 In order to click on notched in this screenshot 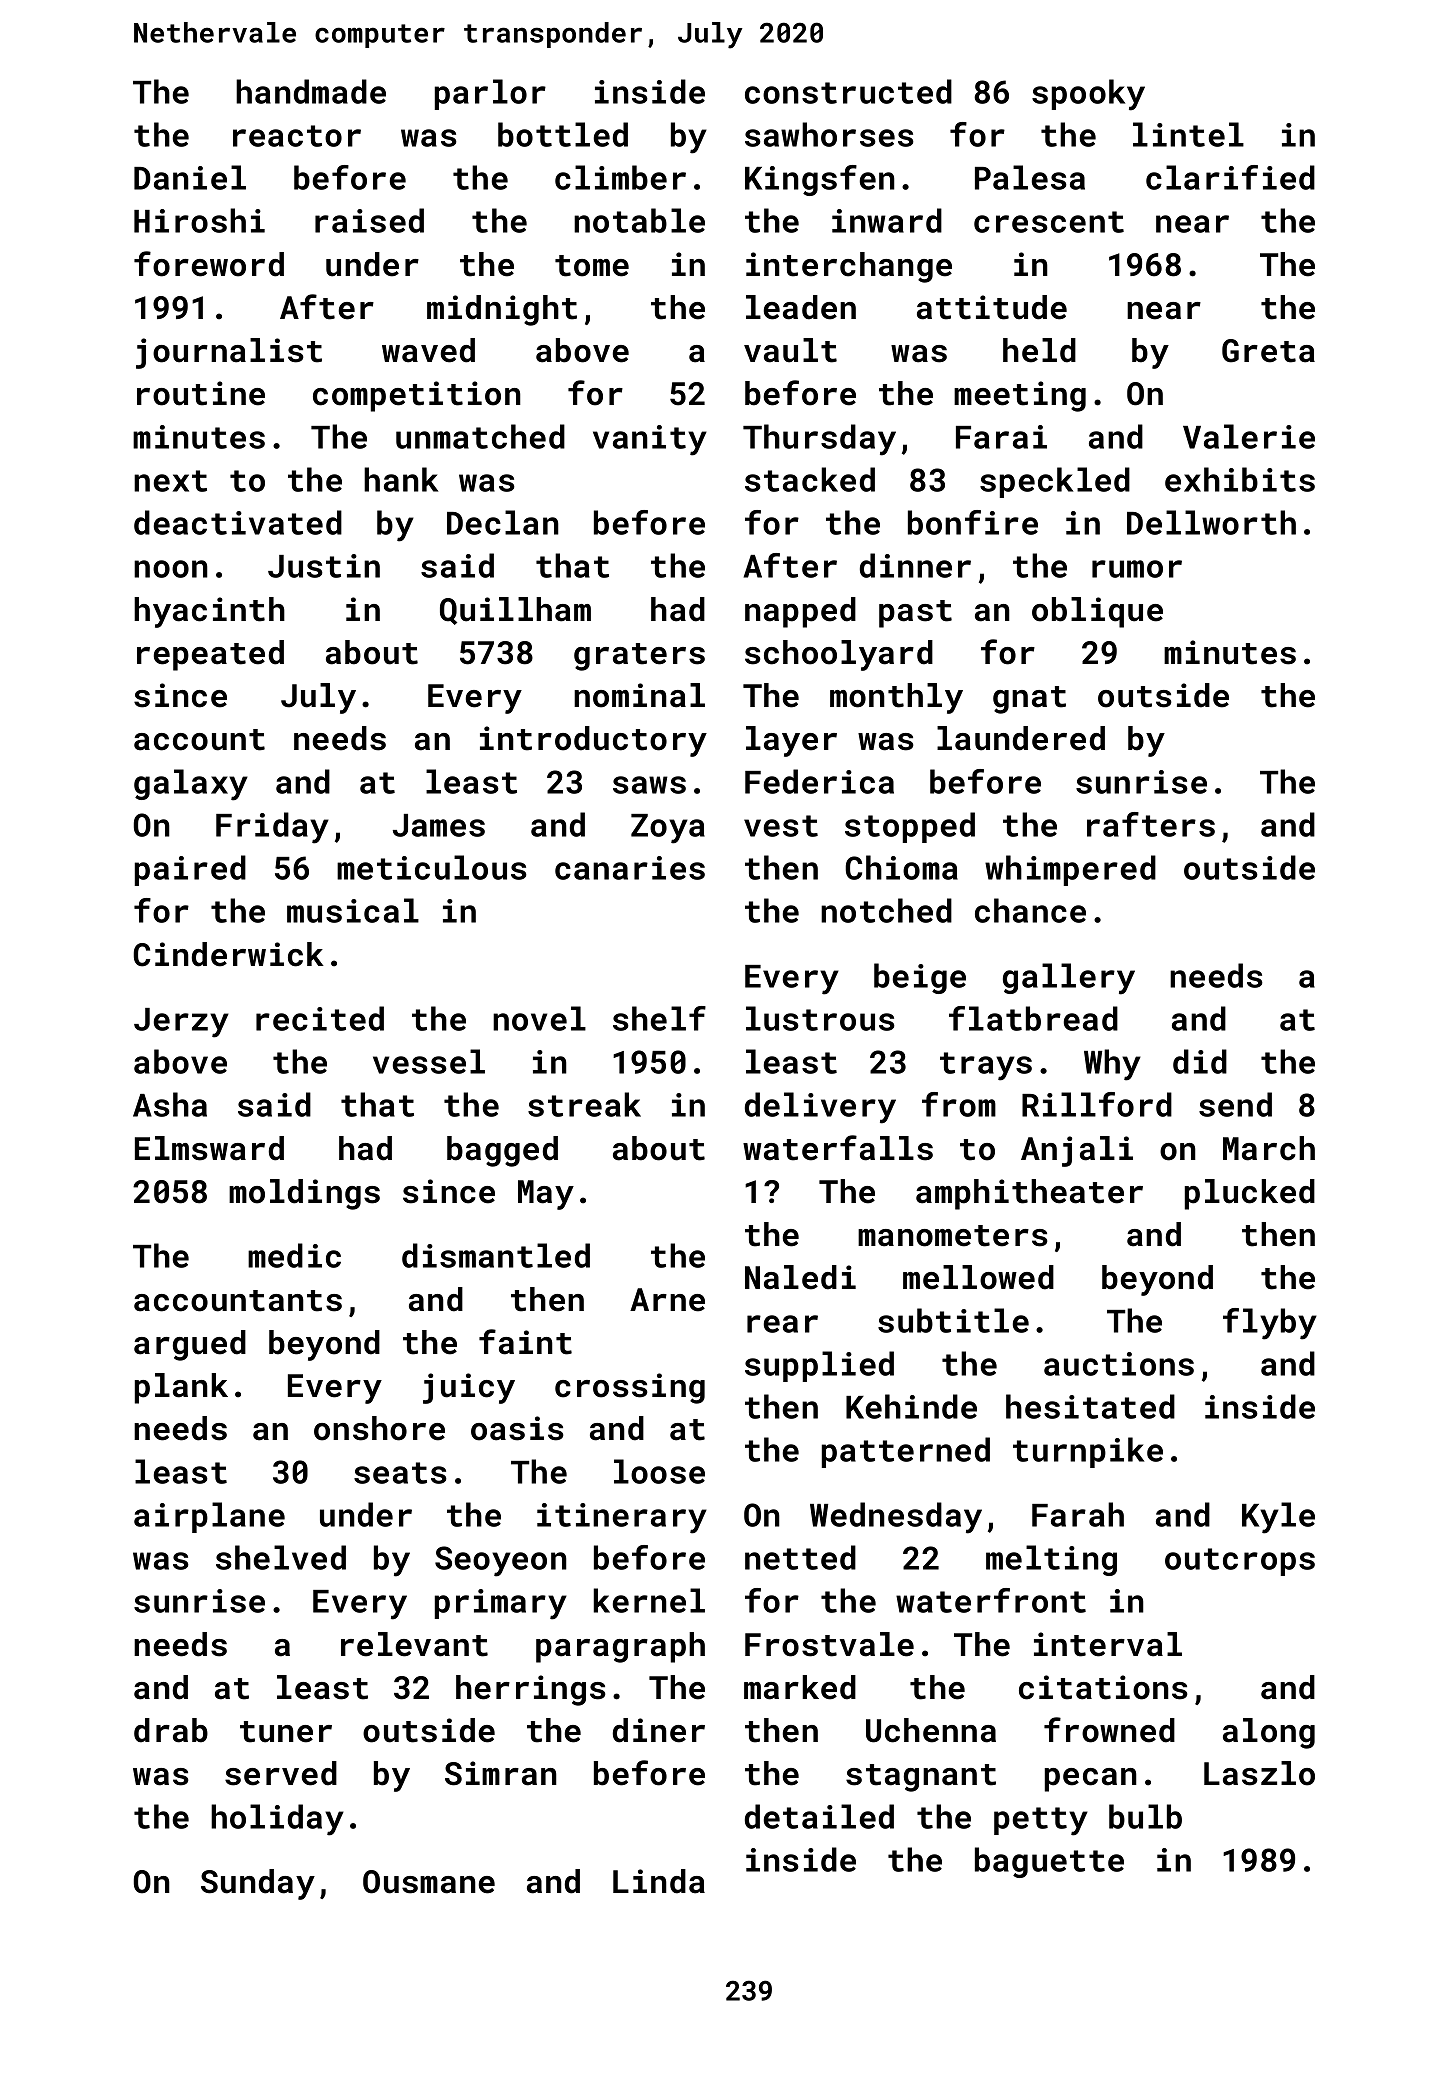, I will do `click(886, 910)`.
